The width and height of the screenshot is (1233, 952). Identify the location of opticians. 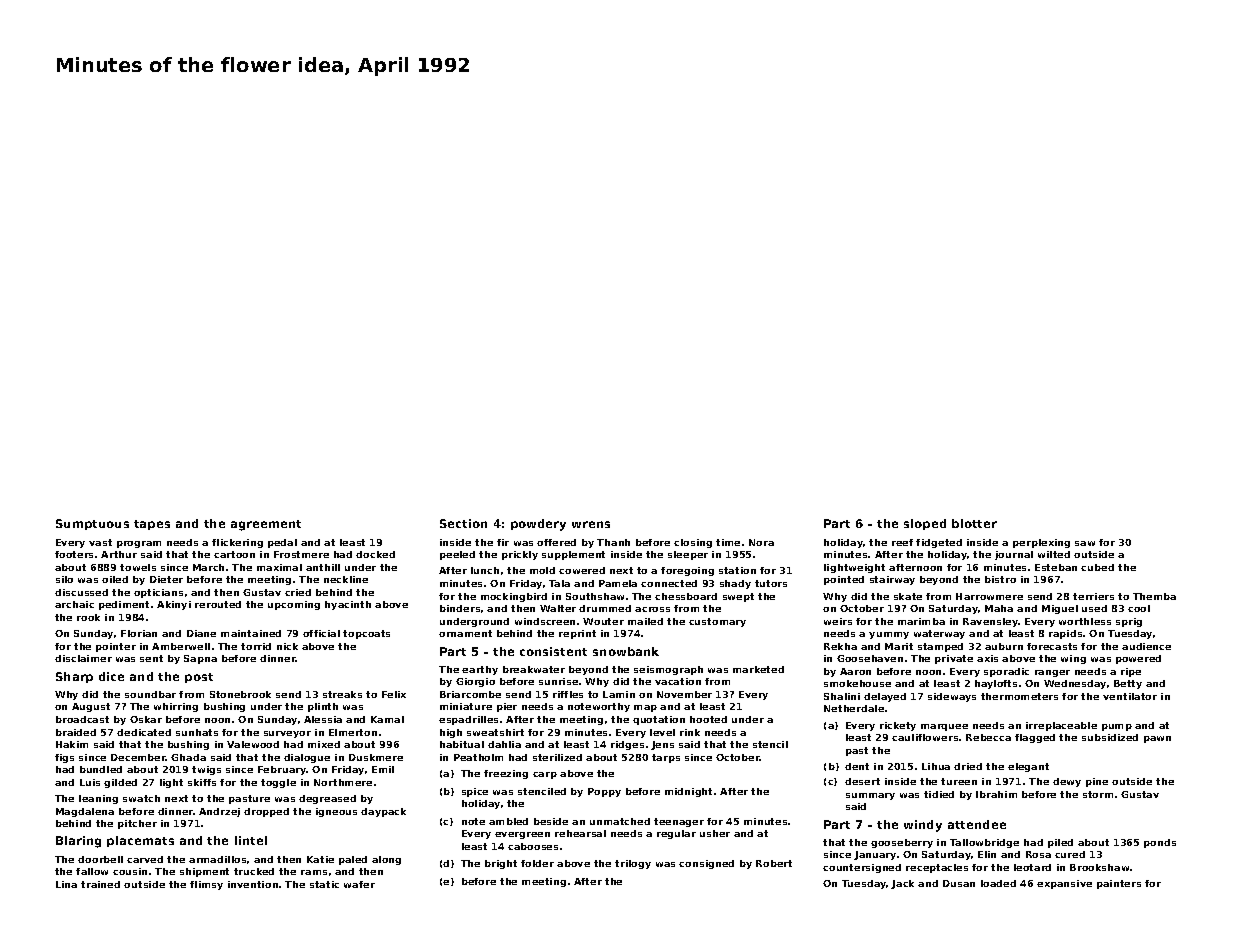
(158, 593).
